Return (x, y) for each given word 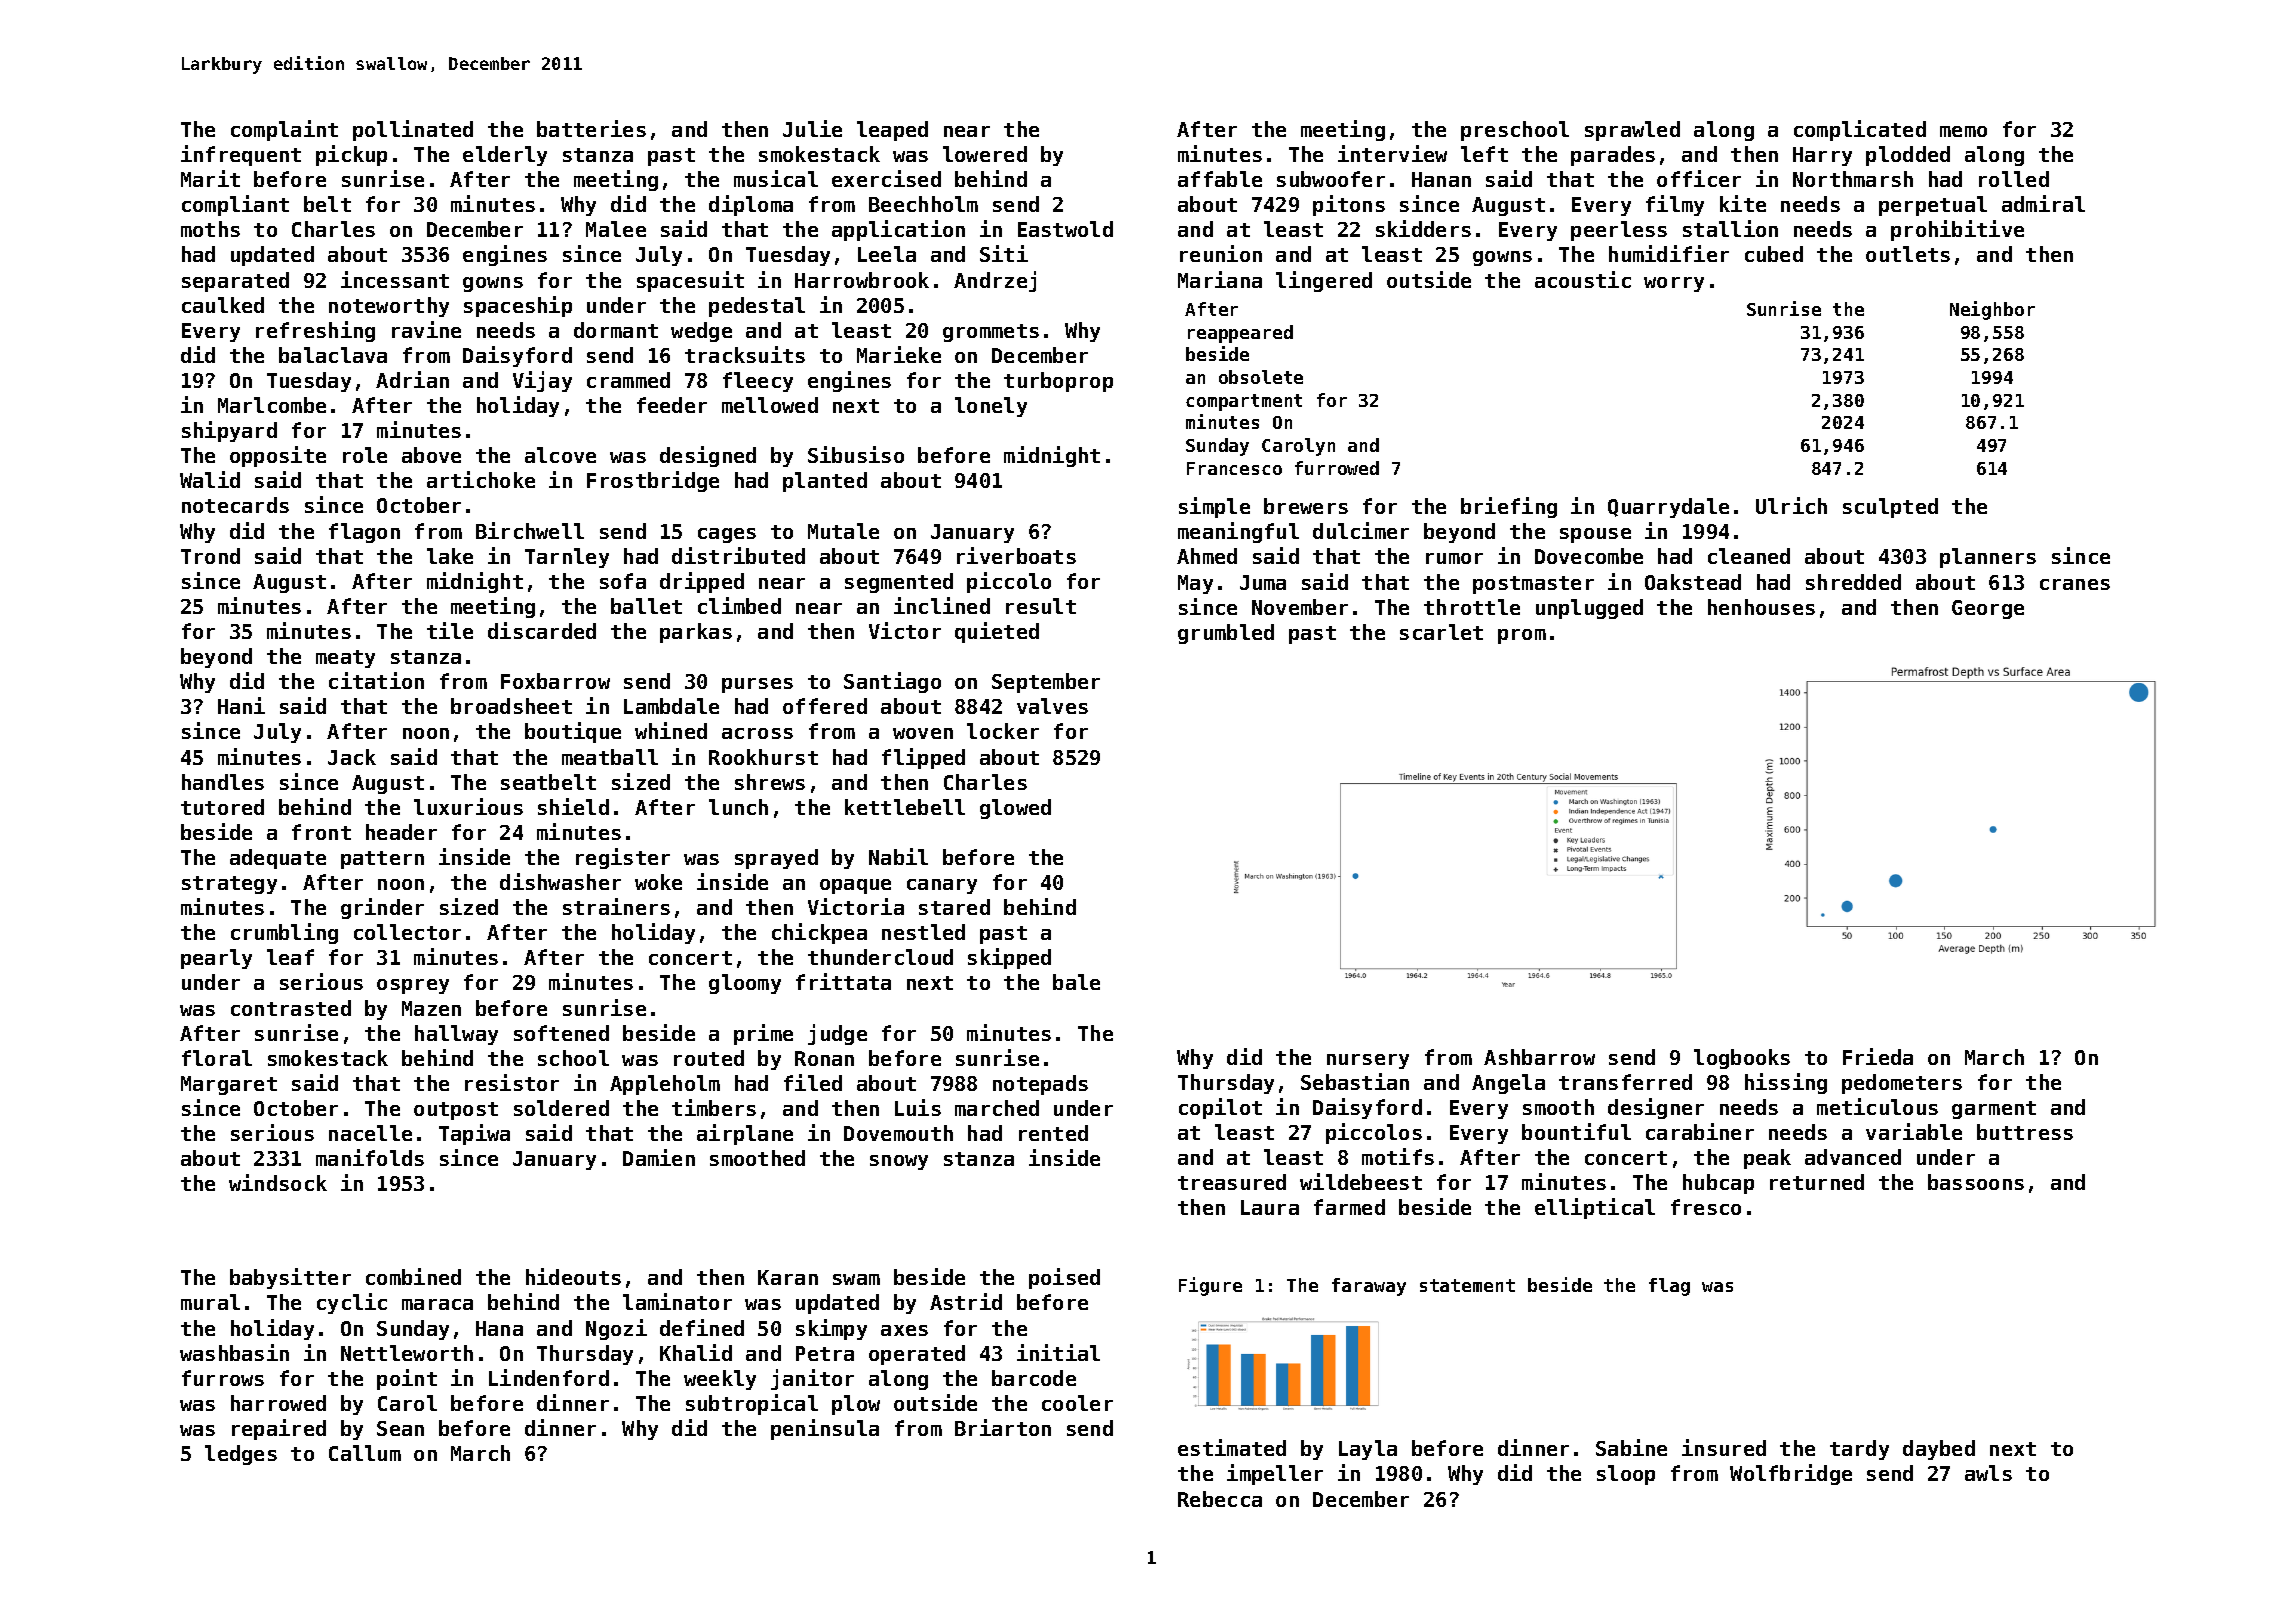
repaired (279, 1429)
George (1988, 609)
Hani (241, 705)
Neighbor (1992, 310)
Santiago (892, 682)
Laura (1270, 1207)
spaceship (518, 306)
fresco (1706, 1207)
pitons (1349, 205)
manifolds (370, 1157)
